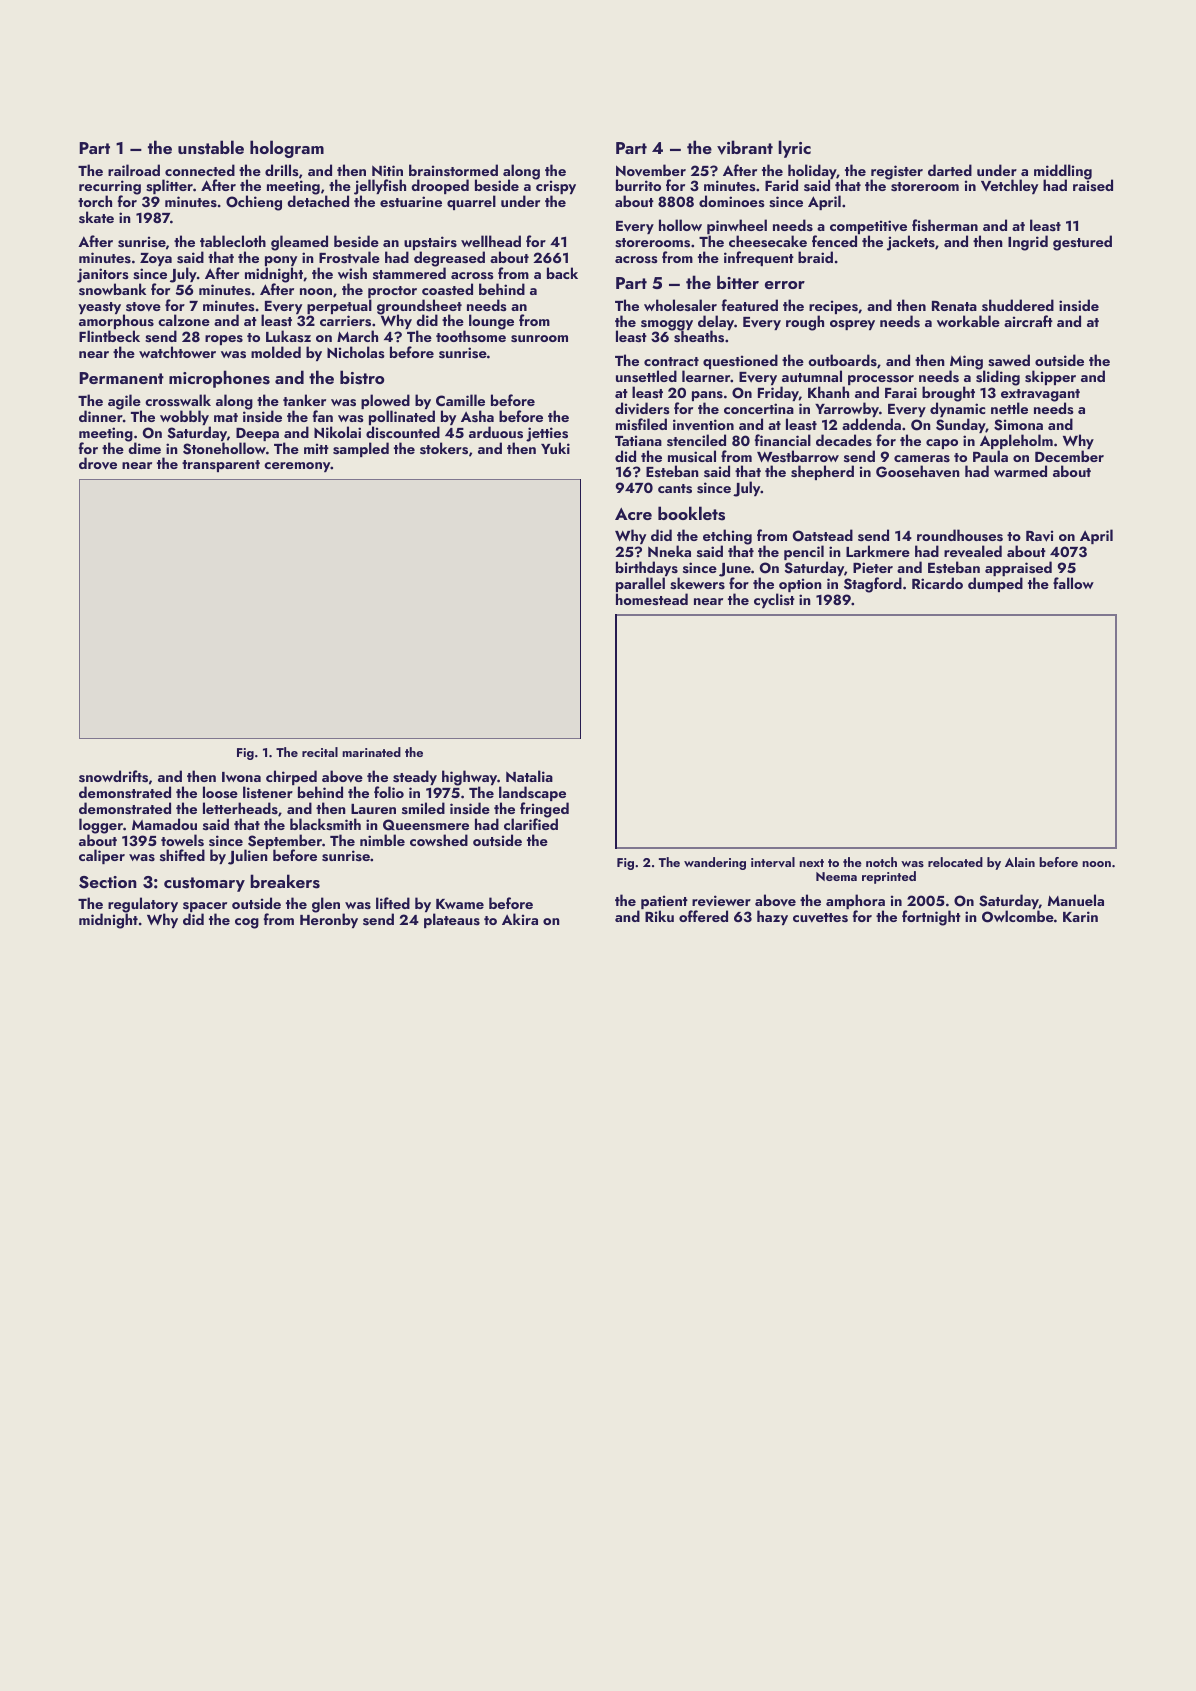  What do you see at coordinates (897, 172) in the image?
I see `register` at bounding box center [897, 172].
